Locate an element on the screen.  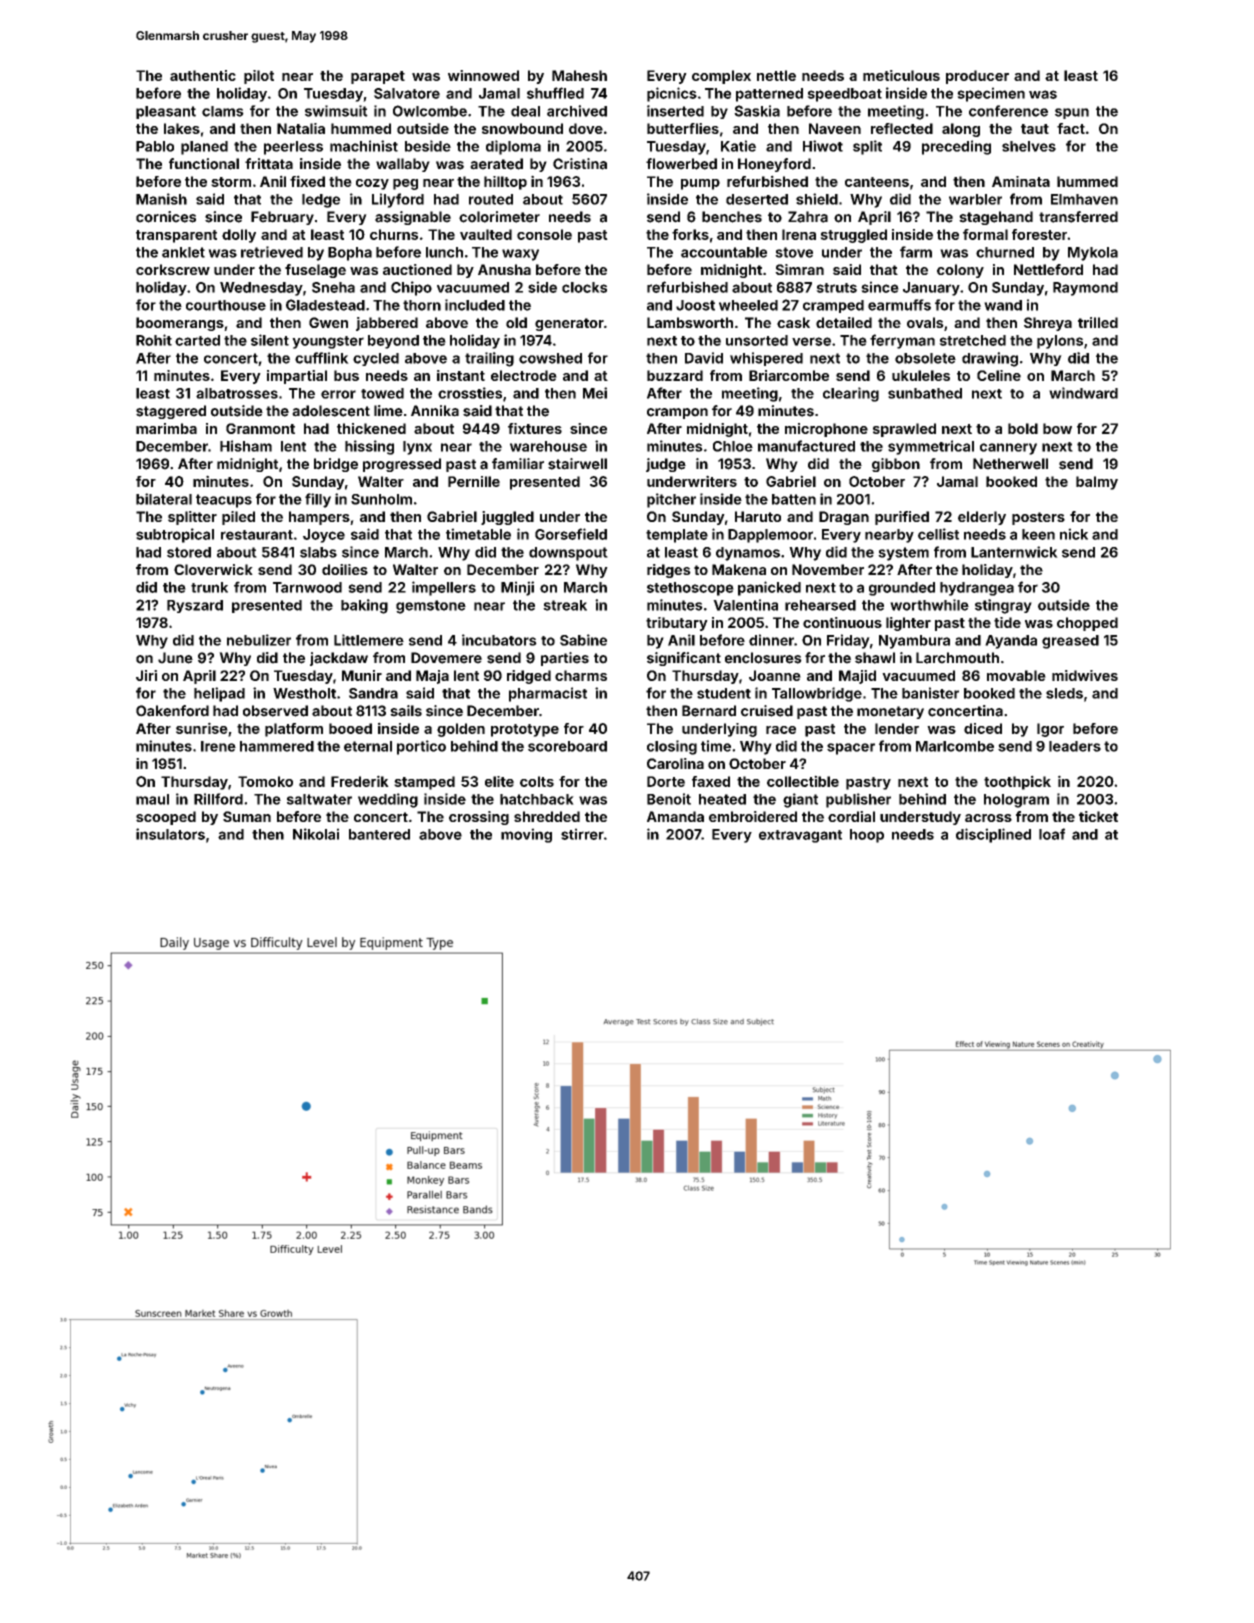
Dorte is located at coordinates (666, 781).
